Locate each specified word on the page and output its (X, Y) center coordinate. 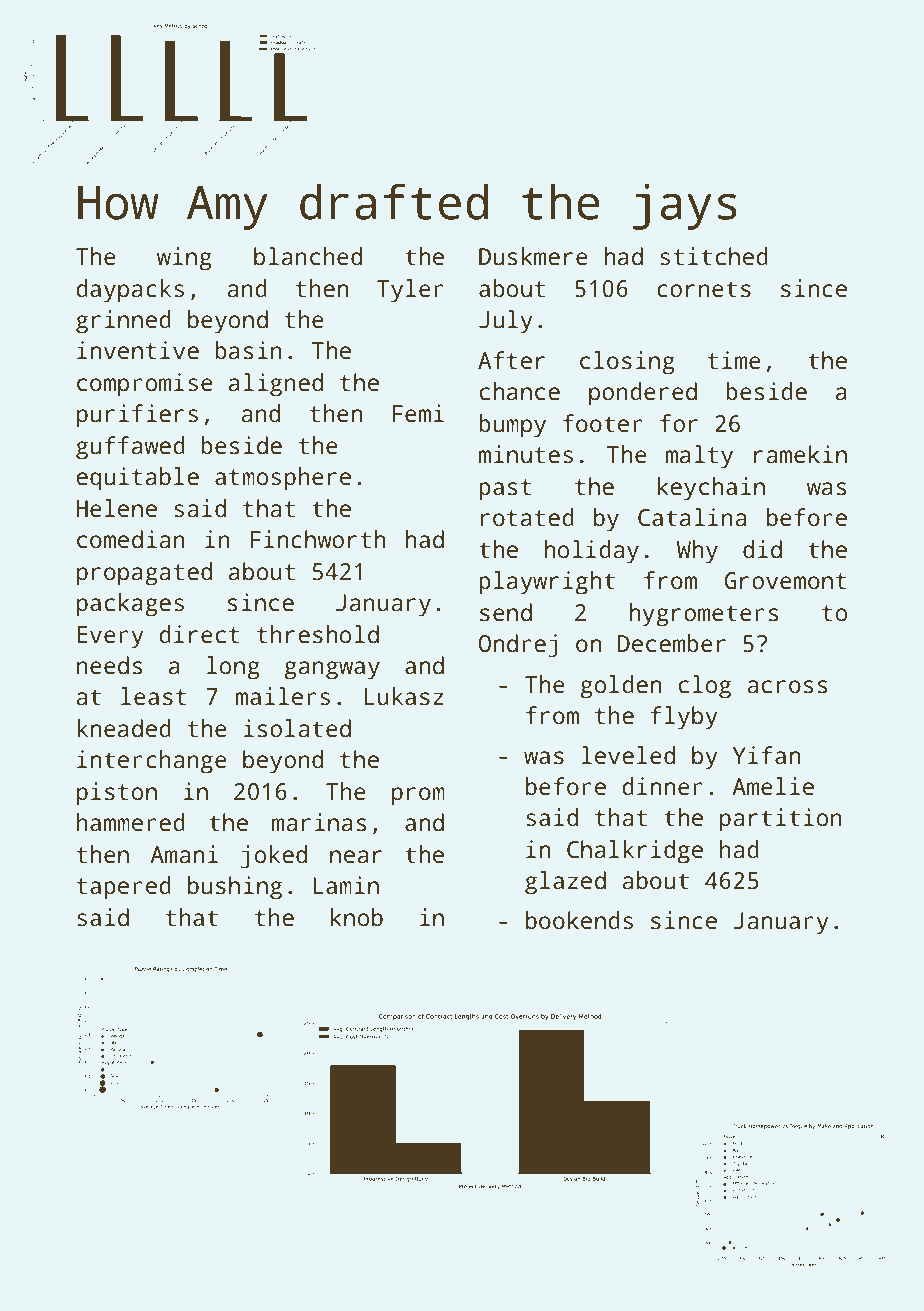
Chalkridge (635, 852)
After (511, 360)
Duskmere (533, 256)
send (506, 612)
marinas (319, 822)
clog (705, 687)
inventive (138, 350)
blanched (308, 256)
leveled (628, 755)
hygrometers (703, 615)
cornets (704, 289)
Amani (184, 854)
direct (199, 634)
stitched (714, 256)
